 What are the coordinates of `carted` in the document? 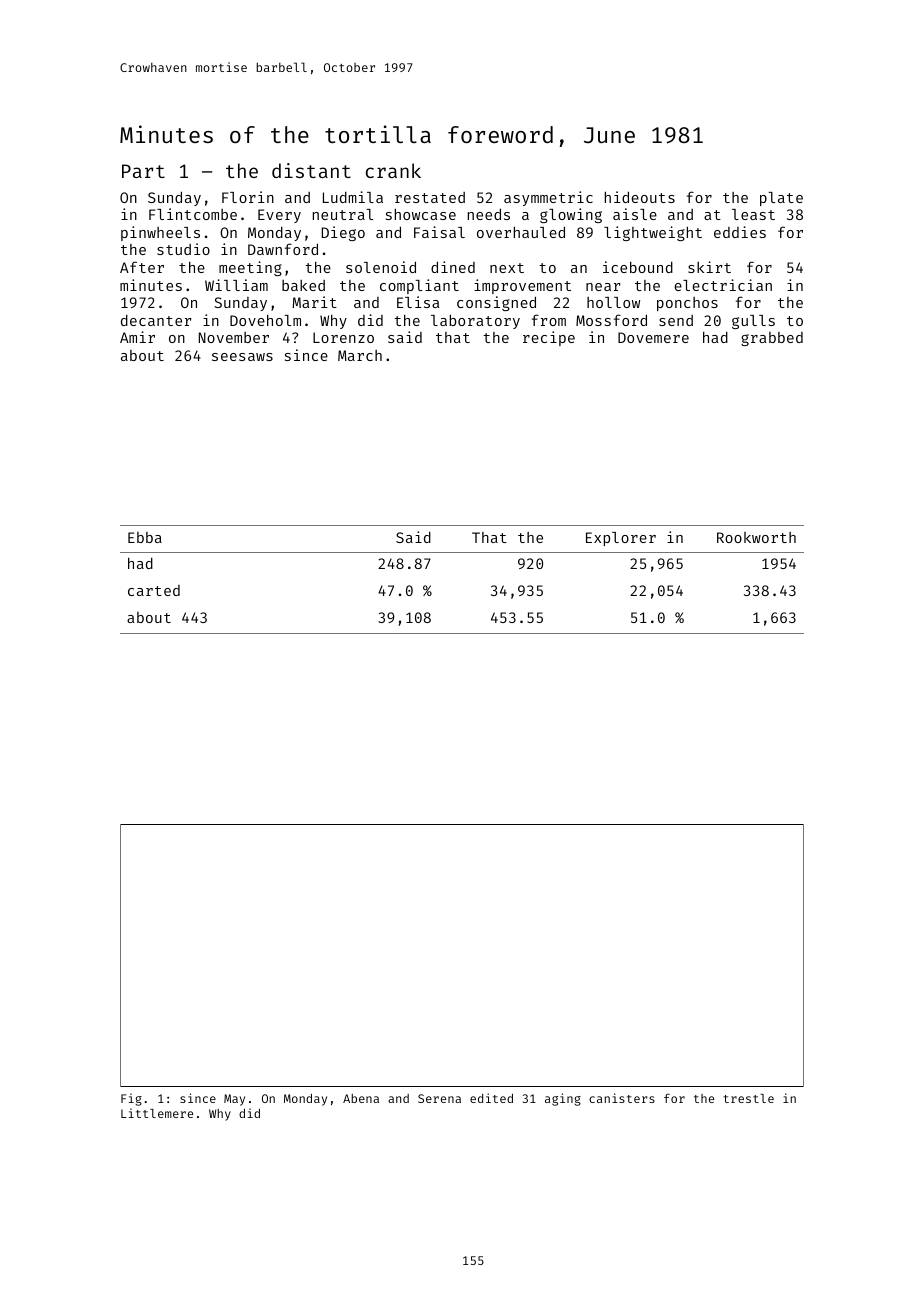 It's located at (154, 590).
